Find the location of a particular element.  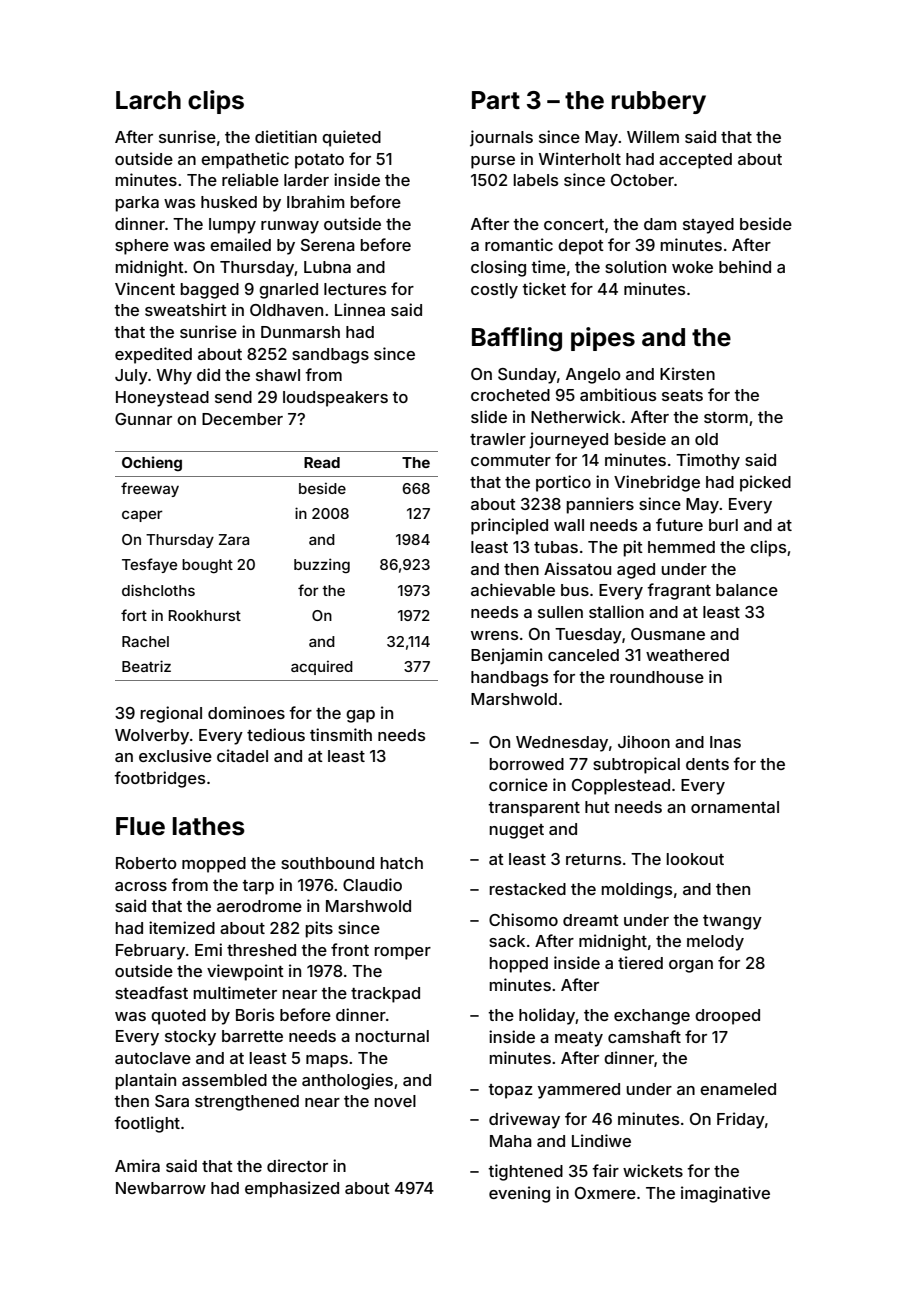

gap is located at coordinates (360, 716).
